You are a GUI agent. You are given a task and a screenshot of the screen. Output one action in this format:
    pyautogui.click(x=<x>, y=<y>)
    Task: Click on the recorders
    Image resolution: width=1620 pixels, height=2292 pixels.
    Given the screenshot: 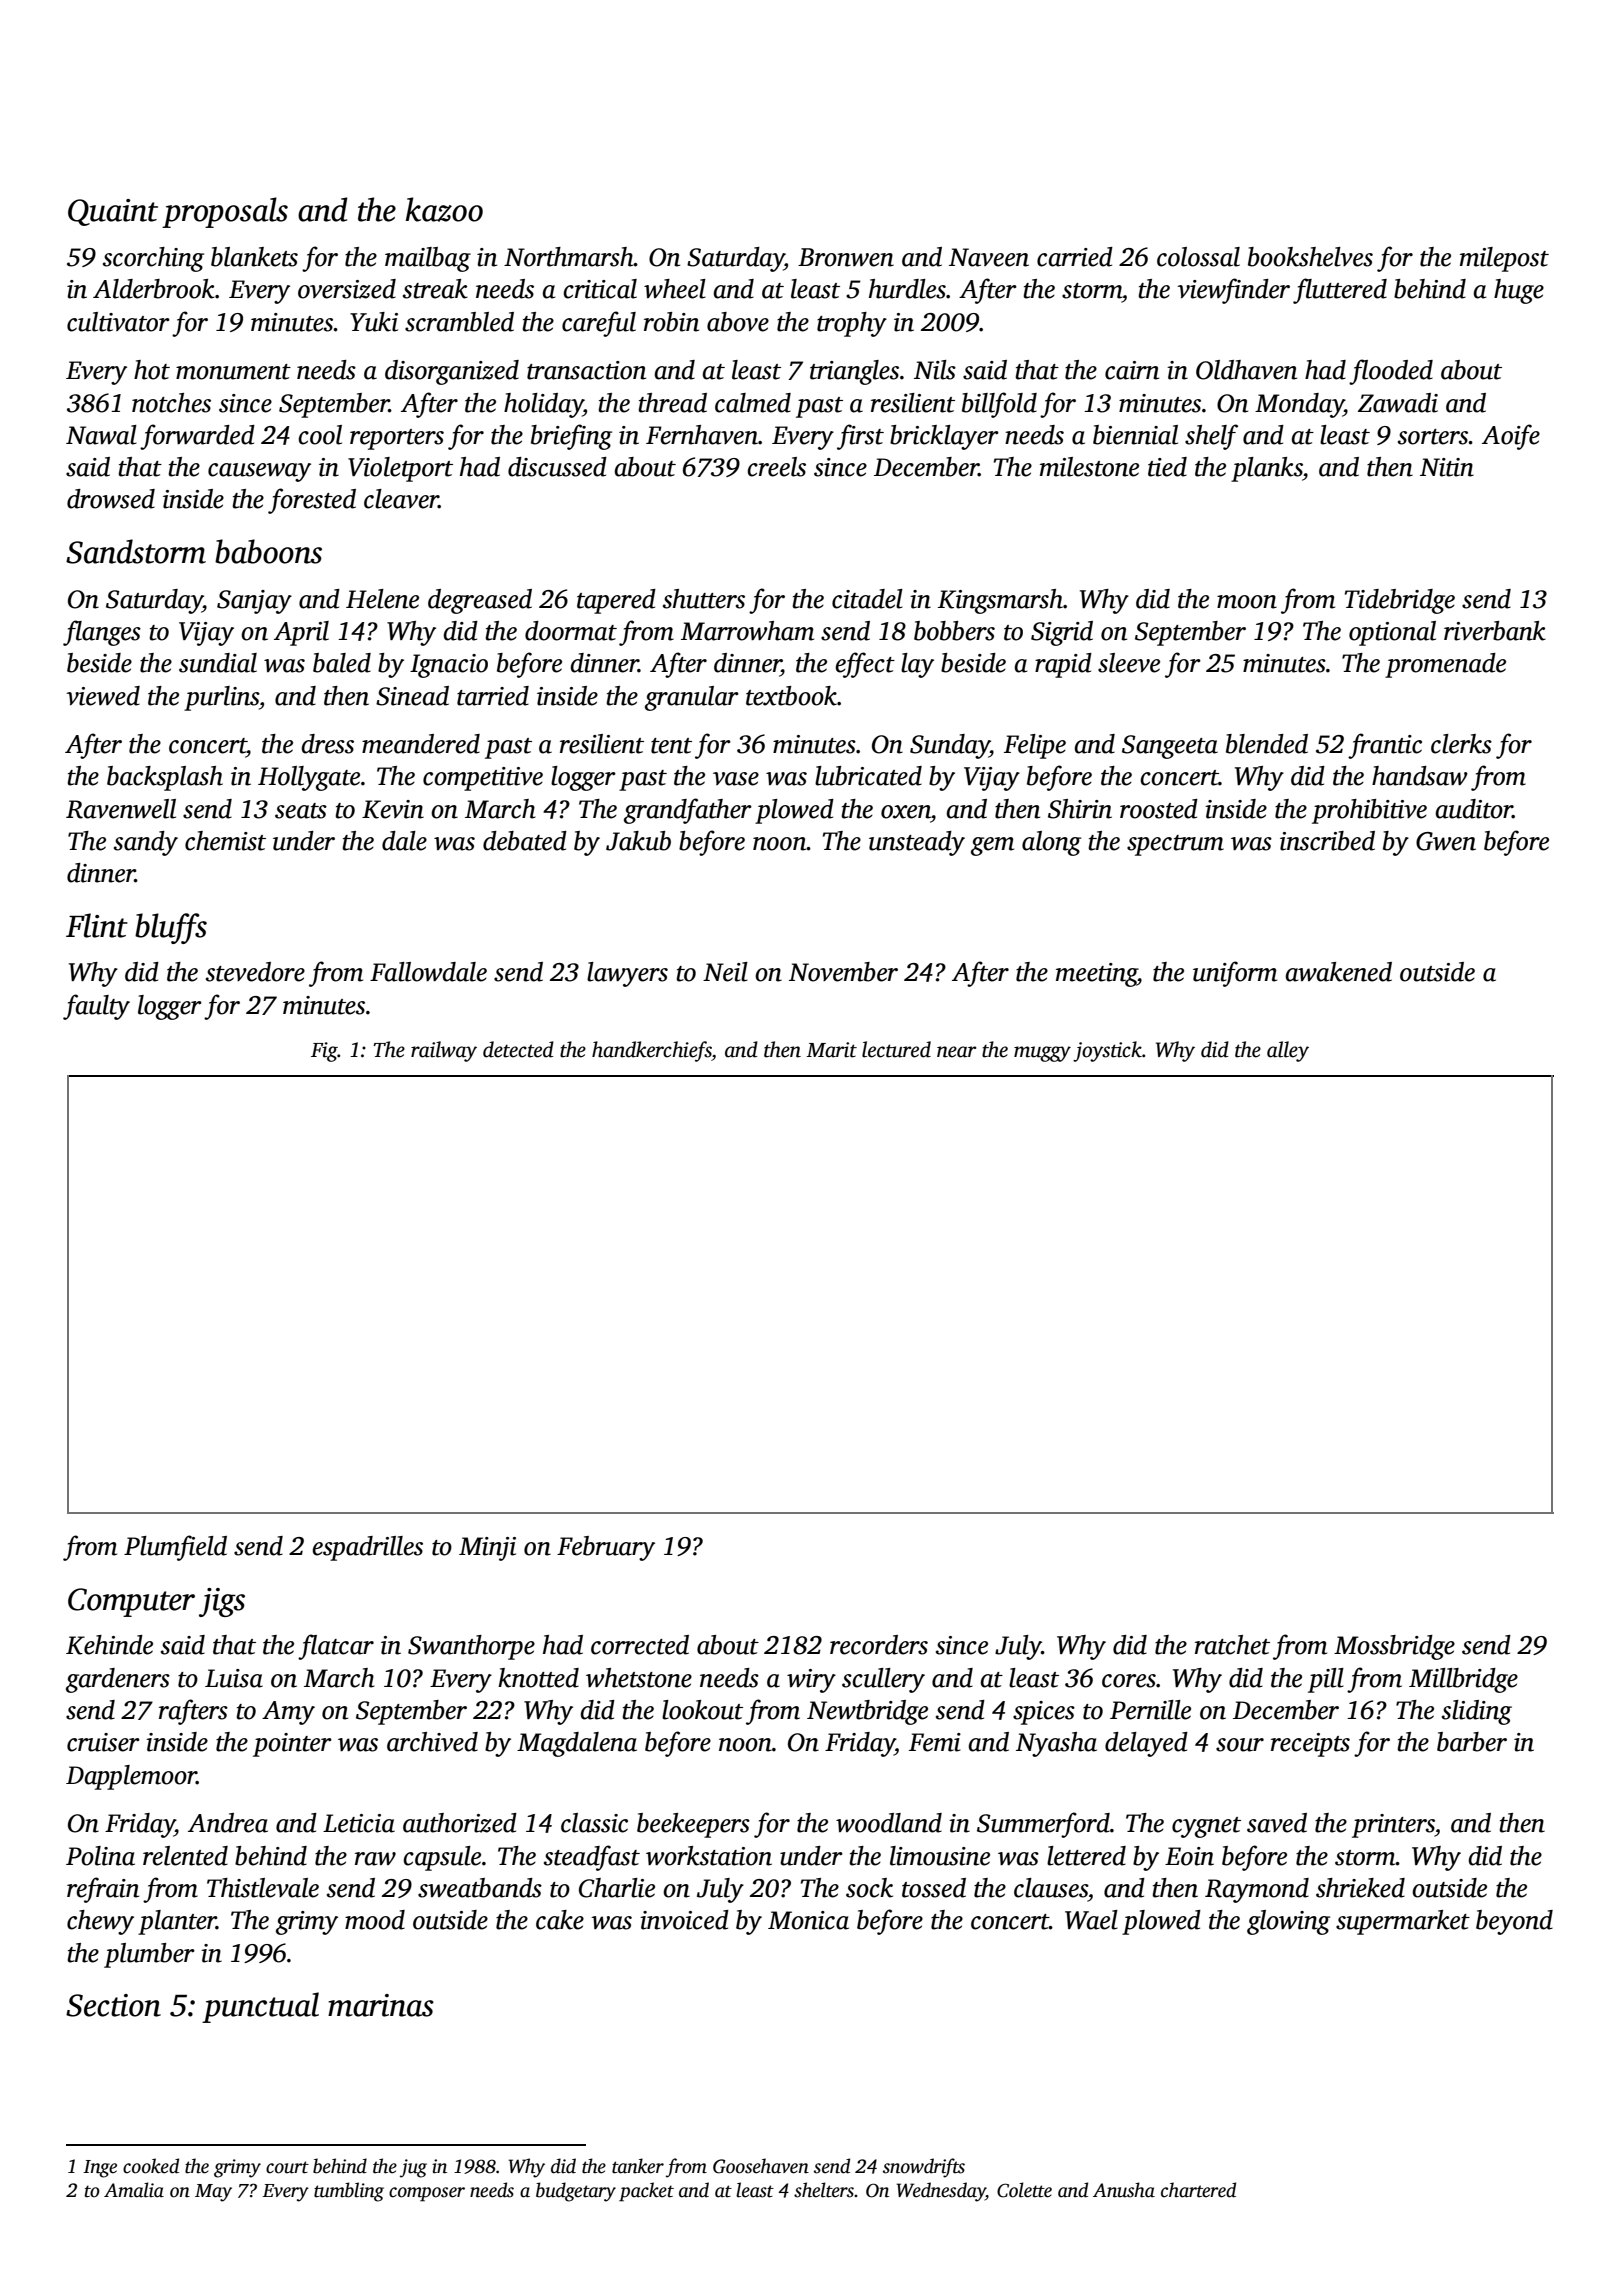 What is the action you would take?
    pyautogui.click(x=879, y=1645)
